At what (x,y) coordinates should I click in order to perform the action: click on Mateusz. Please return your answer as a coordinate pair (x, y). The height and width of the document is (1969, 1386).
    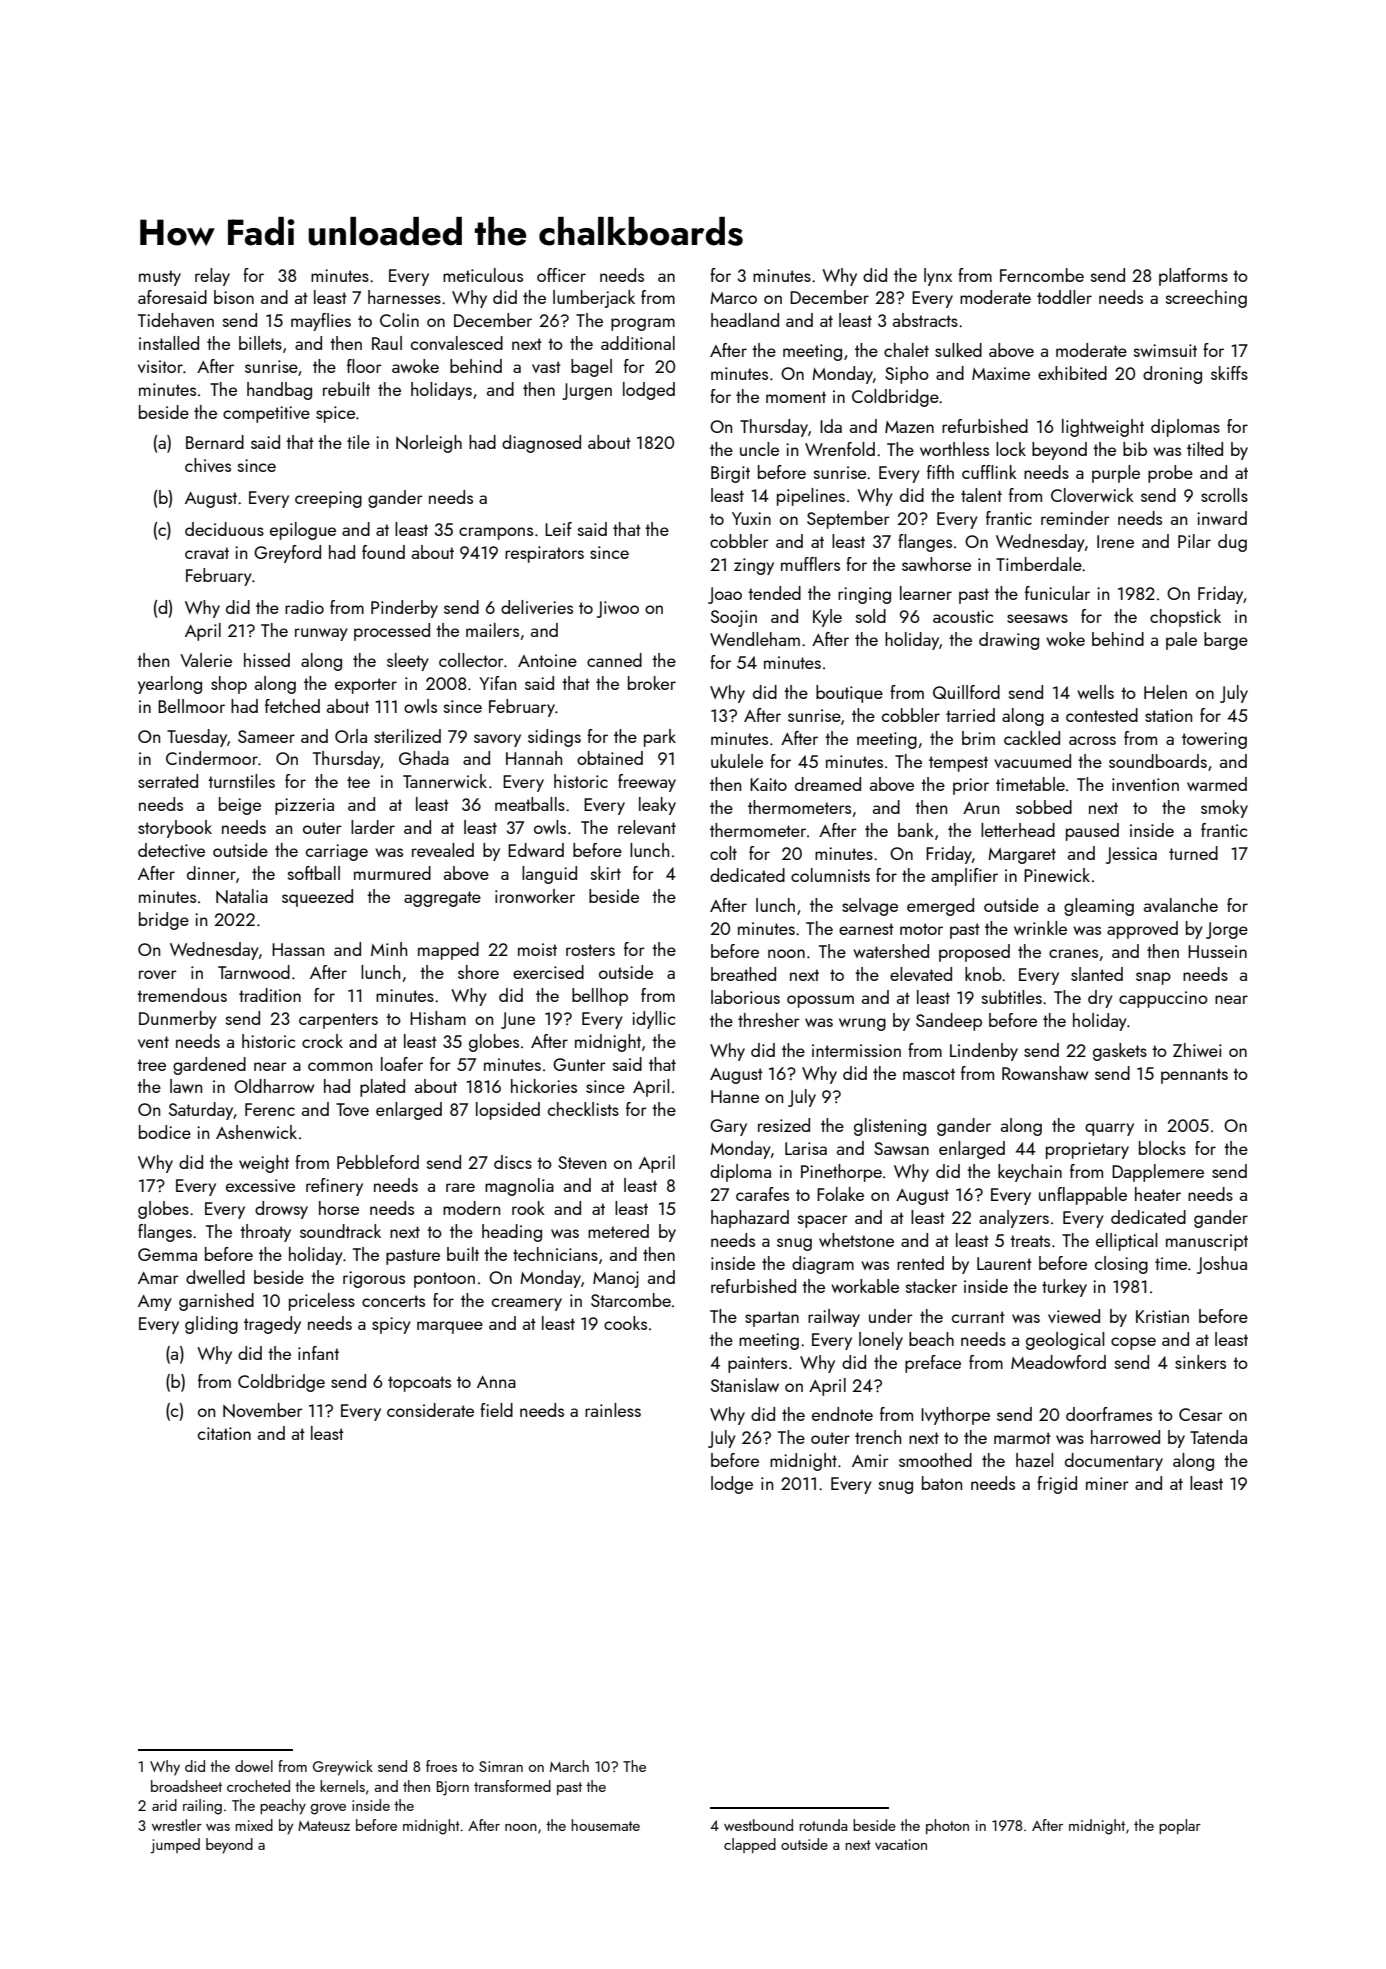
    Looking at the image, I should click on (324, 1826).
